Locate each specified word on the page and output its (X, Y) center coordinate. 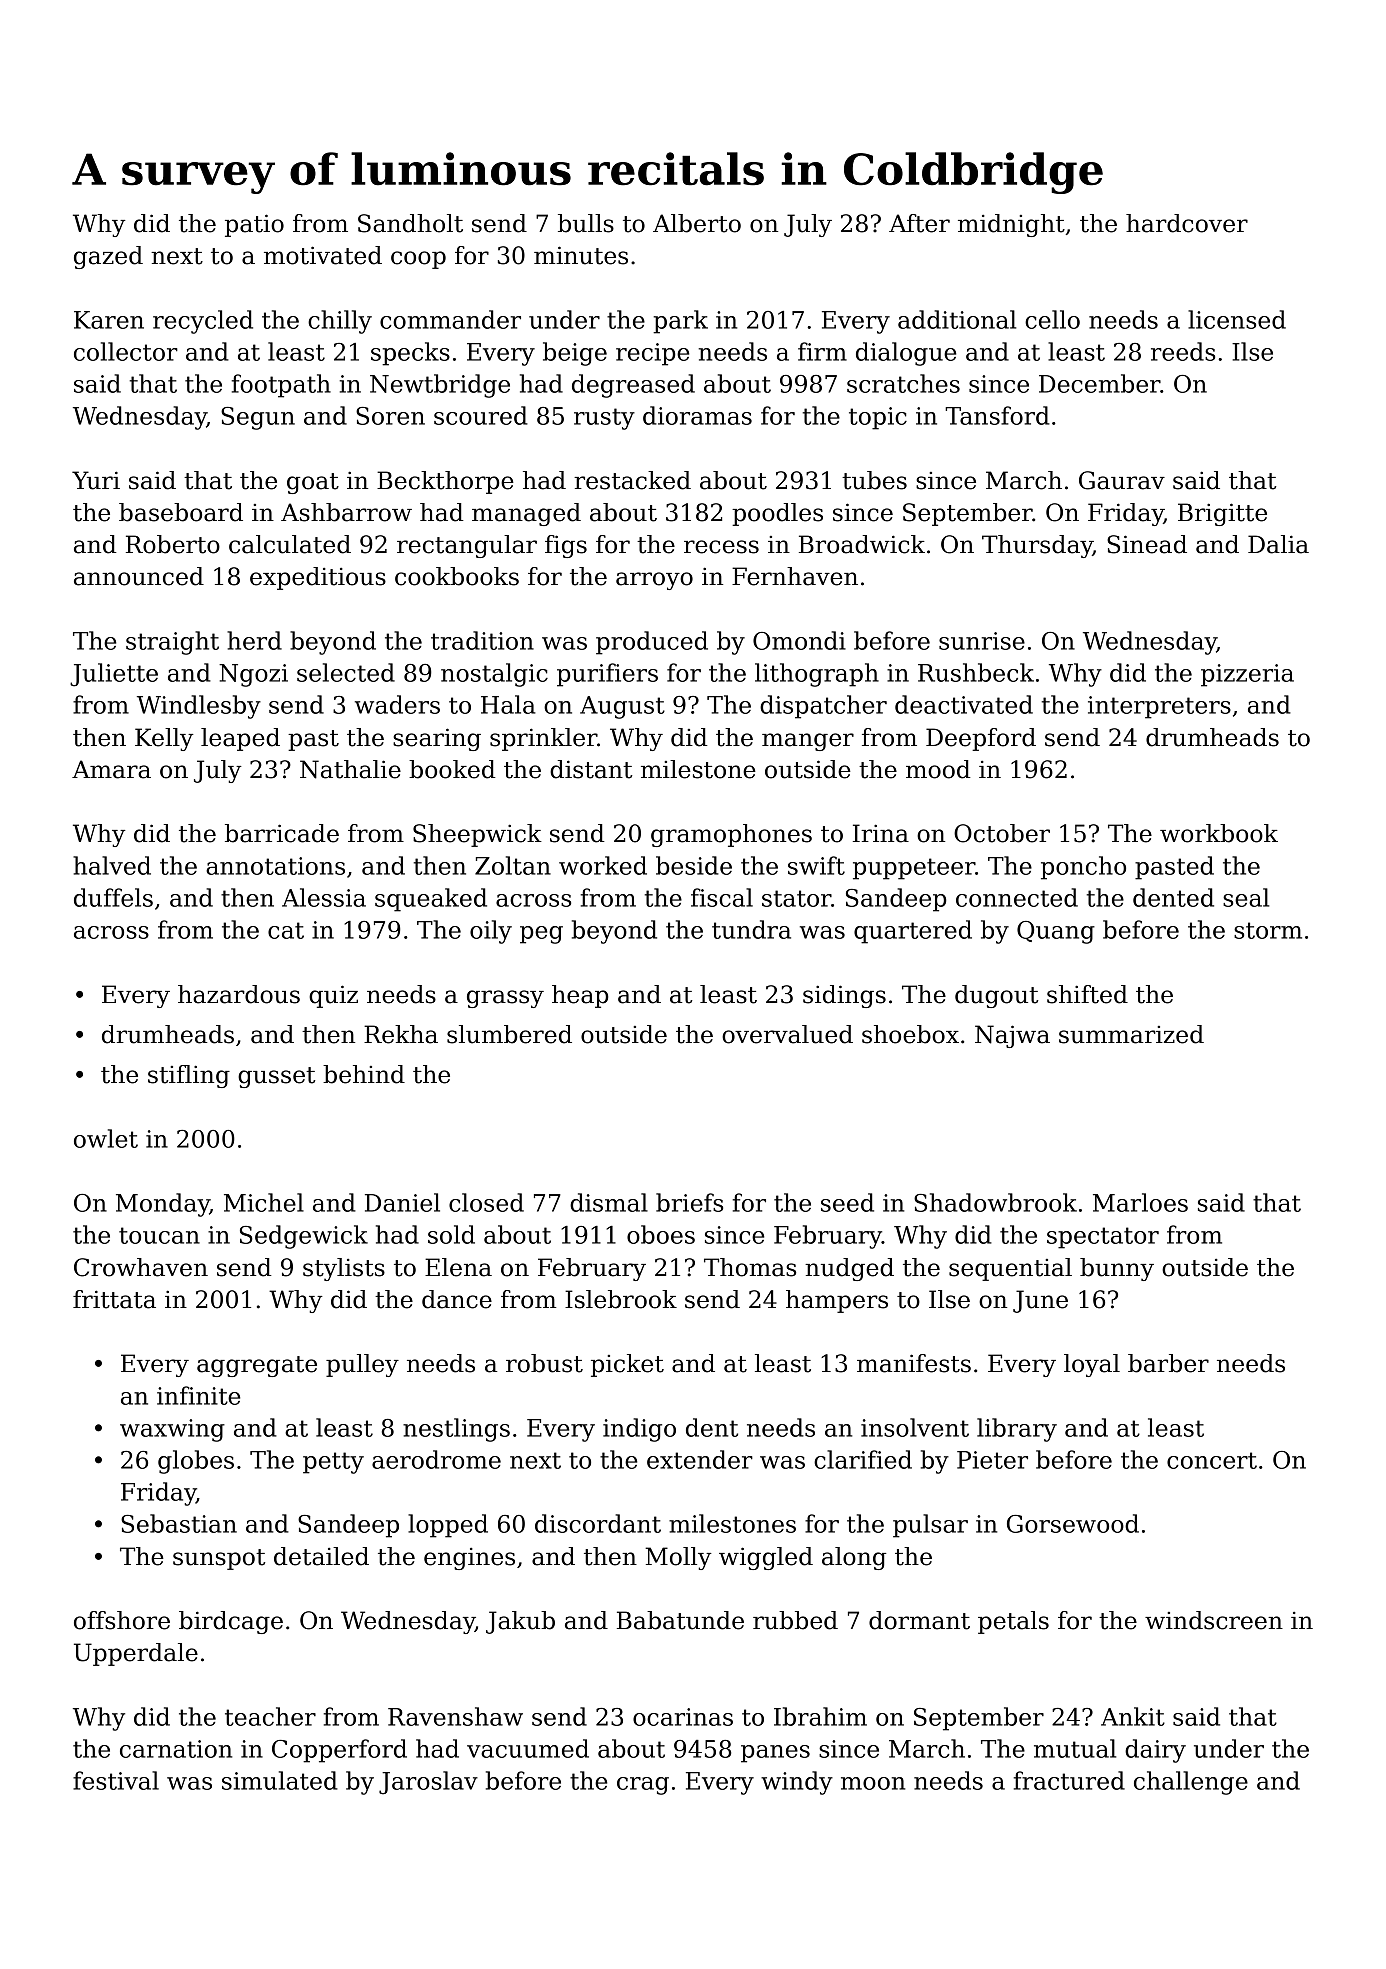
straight (172, 643)
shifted (1087, 994)
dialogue (906, 354)
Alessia (324, 897)
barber (1168, 1363)
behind (364, 1074)
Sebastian (179, 1523)
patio (254, 225)
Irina (881, 833)
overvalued (787, 1034)
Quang (1056, 932)
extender (700, 1459)
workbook (1219, 833)
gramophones (731, 835)
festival (116, 1780)
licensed (1237, 319)
